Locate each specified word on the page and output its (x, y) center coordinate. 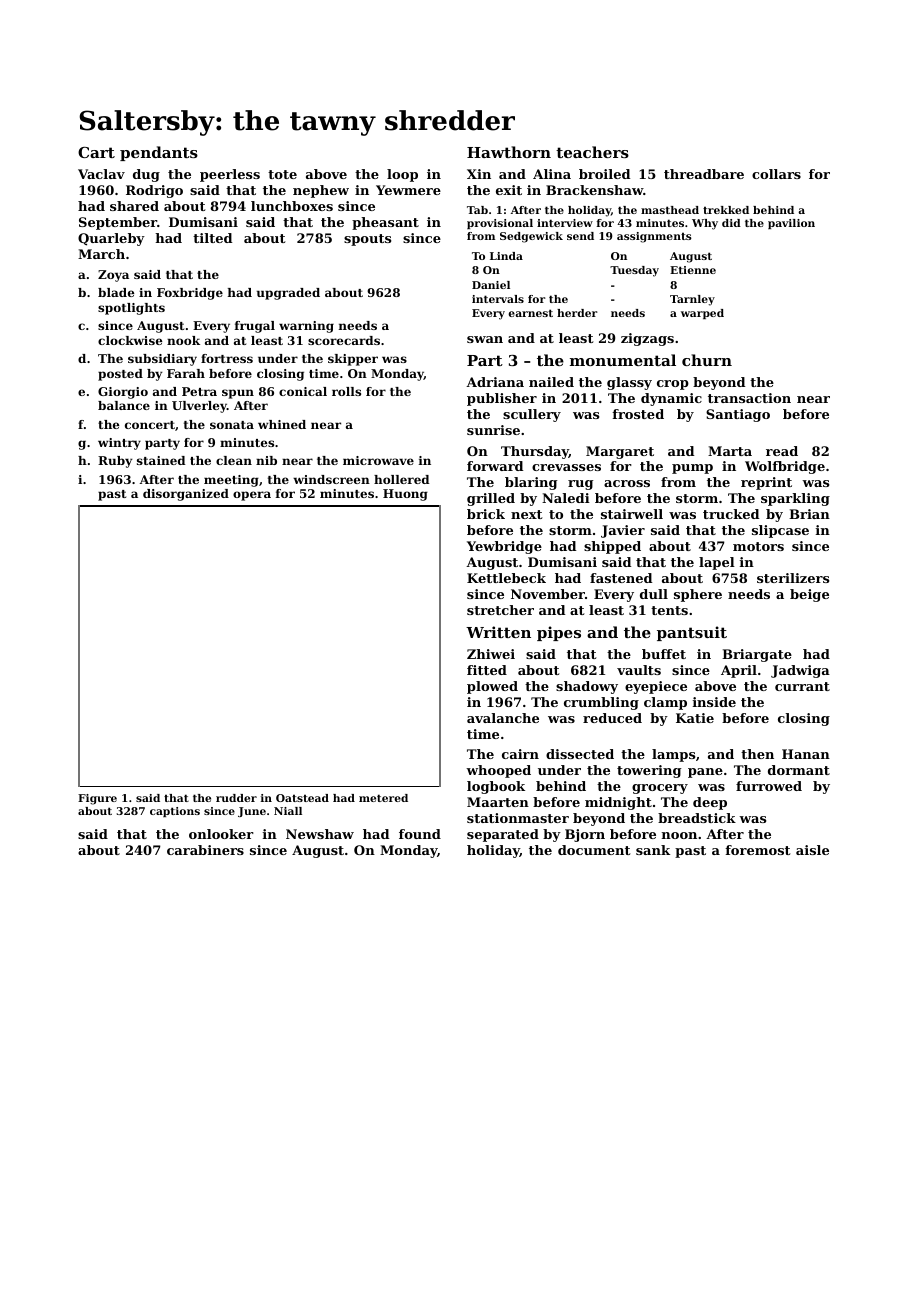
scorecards (344, 340)
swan (485, 339)
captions (175, 812)
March (101, 254)
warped (702, 314)
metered (383, 798)
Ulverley (199, 407)
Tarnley (692, 300)
